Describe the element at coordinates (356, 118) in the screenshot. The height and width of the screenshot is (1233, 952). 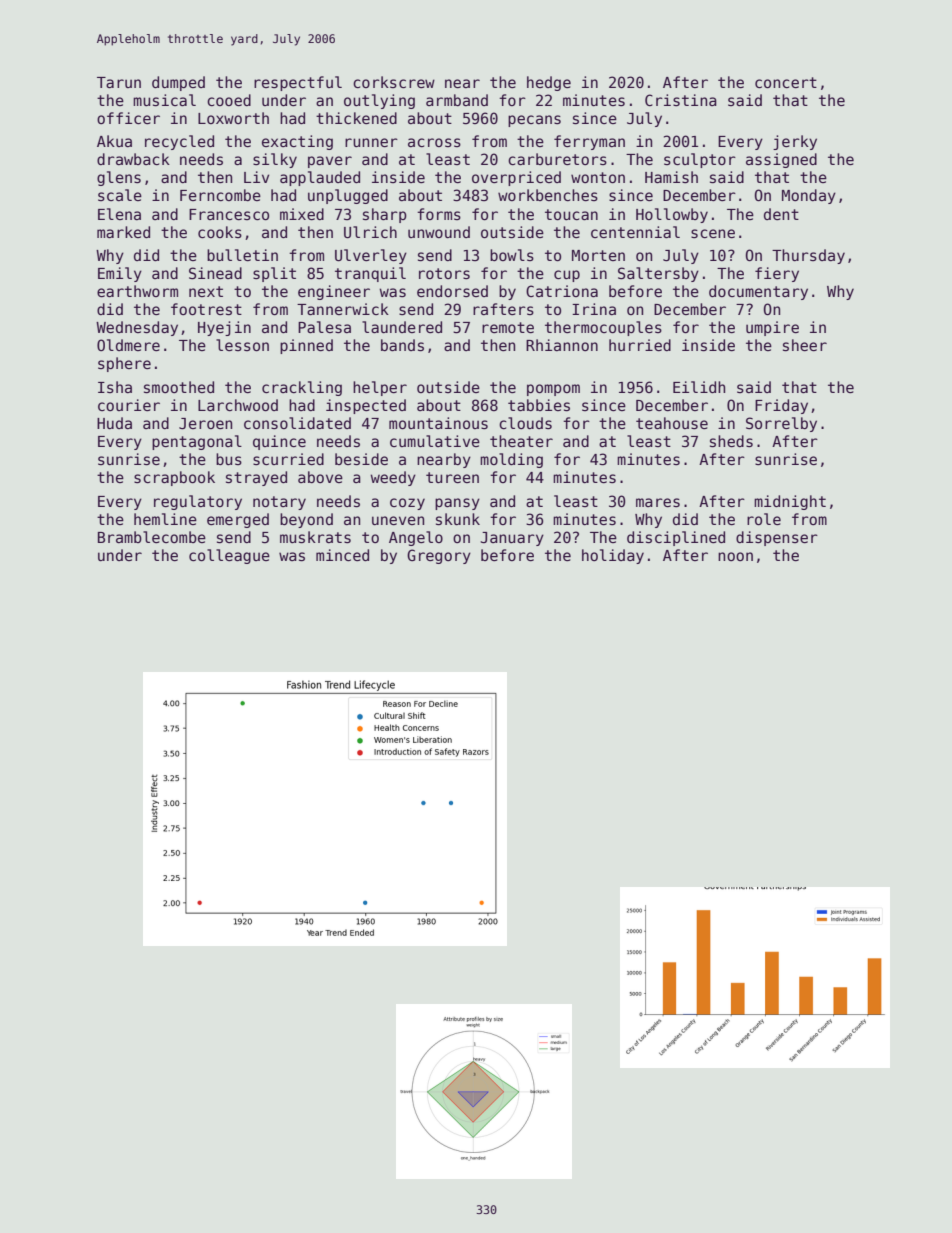
I see `thickened` at that location.
